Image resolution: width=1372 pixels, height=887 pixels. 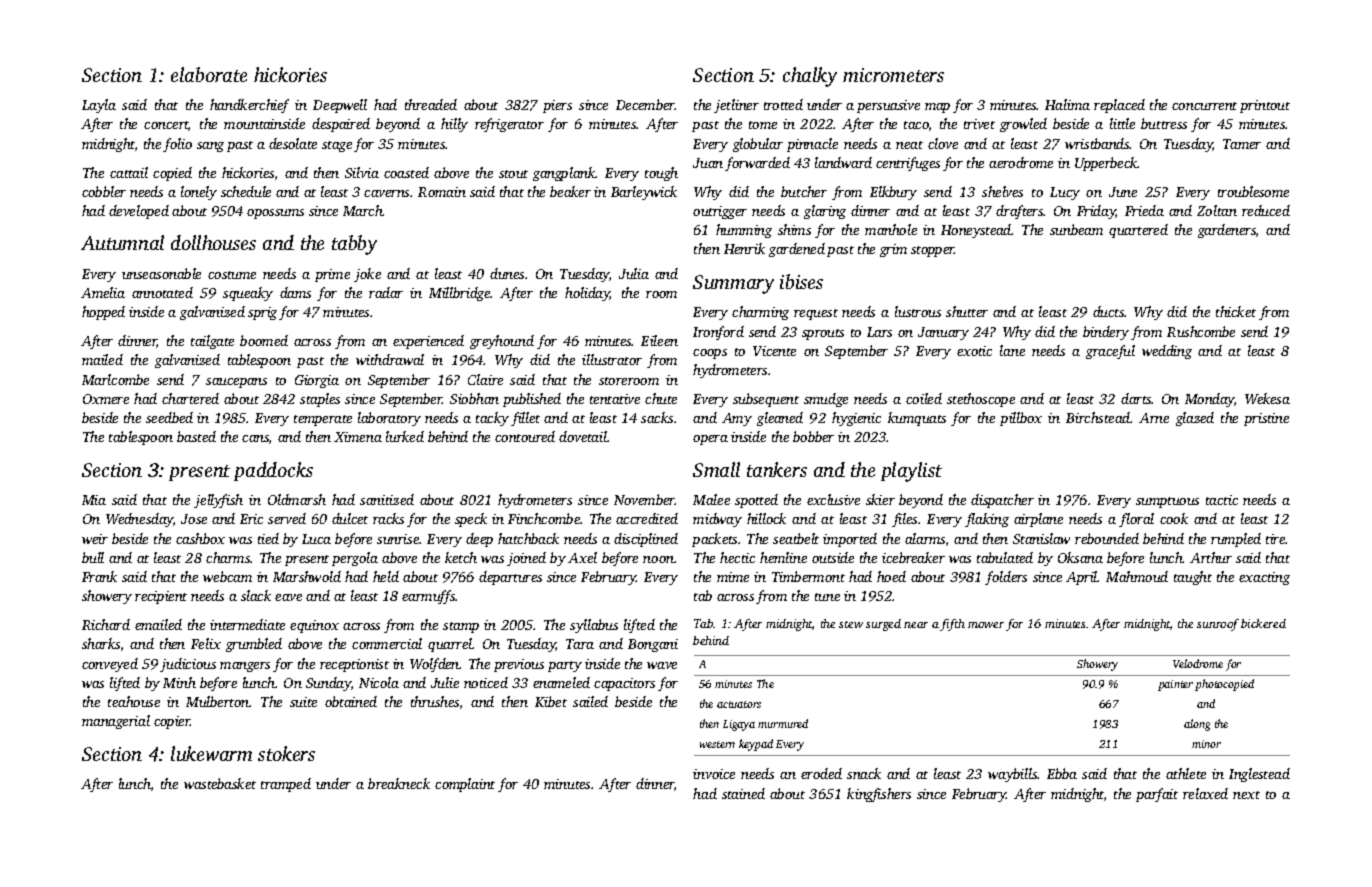 I want to click on sang, so click(x=210, y=147).
